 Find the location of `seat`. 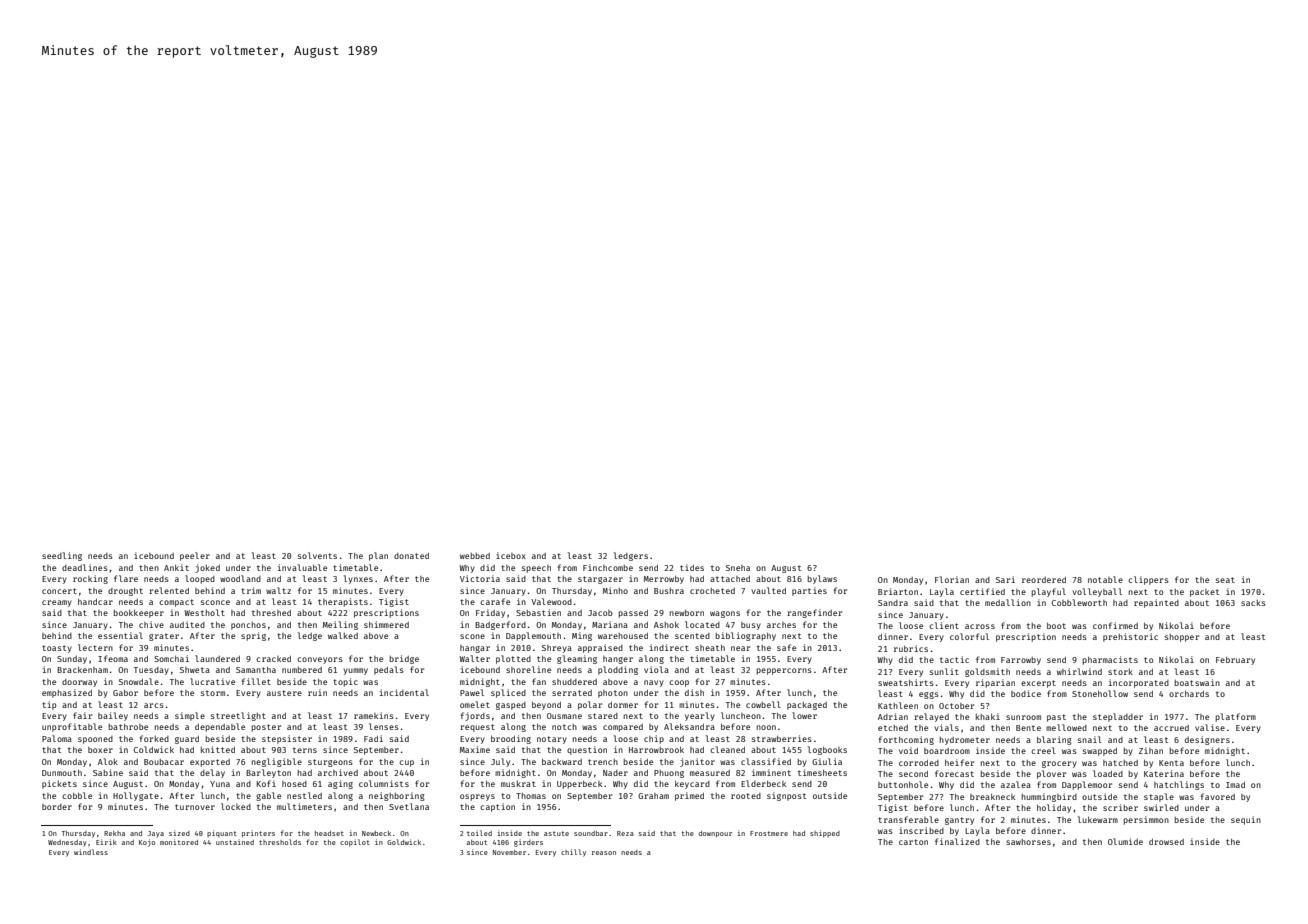

seat is located at coordinates (1225, 580).
